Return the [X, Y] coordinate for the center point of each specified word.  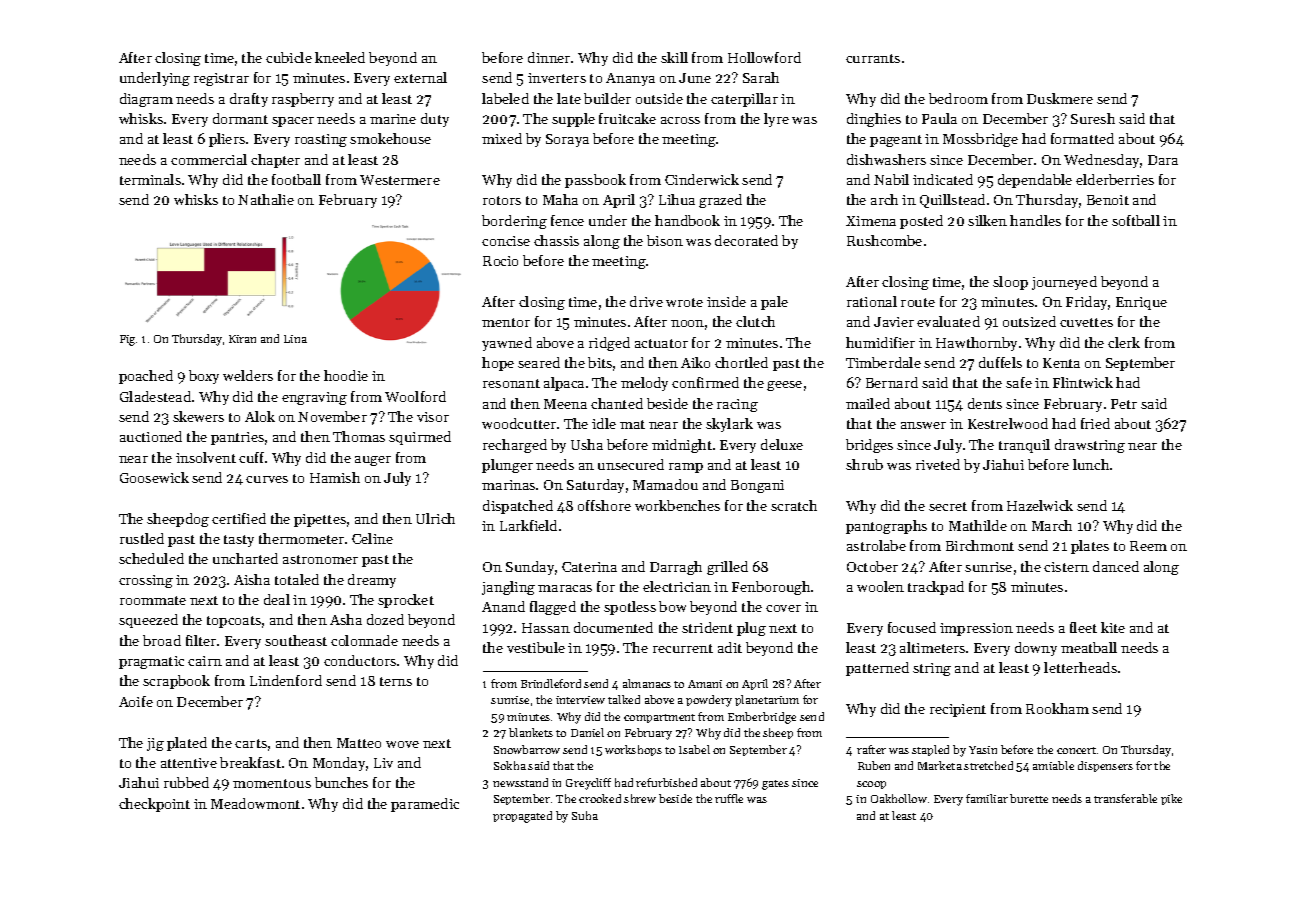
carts [251, 743]
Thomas [359, 436]
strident [707, 627]
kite [1113, 627]
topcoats [234, 622]
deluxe [782, 444]
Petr [1124, 404]
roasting [321, 140]
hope [498, 364]
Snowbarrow [527, 749]
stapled [930, 750]
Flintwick [1083, 382]
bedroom [958, 98]
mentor [506, 322]
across [680, 120]
